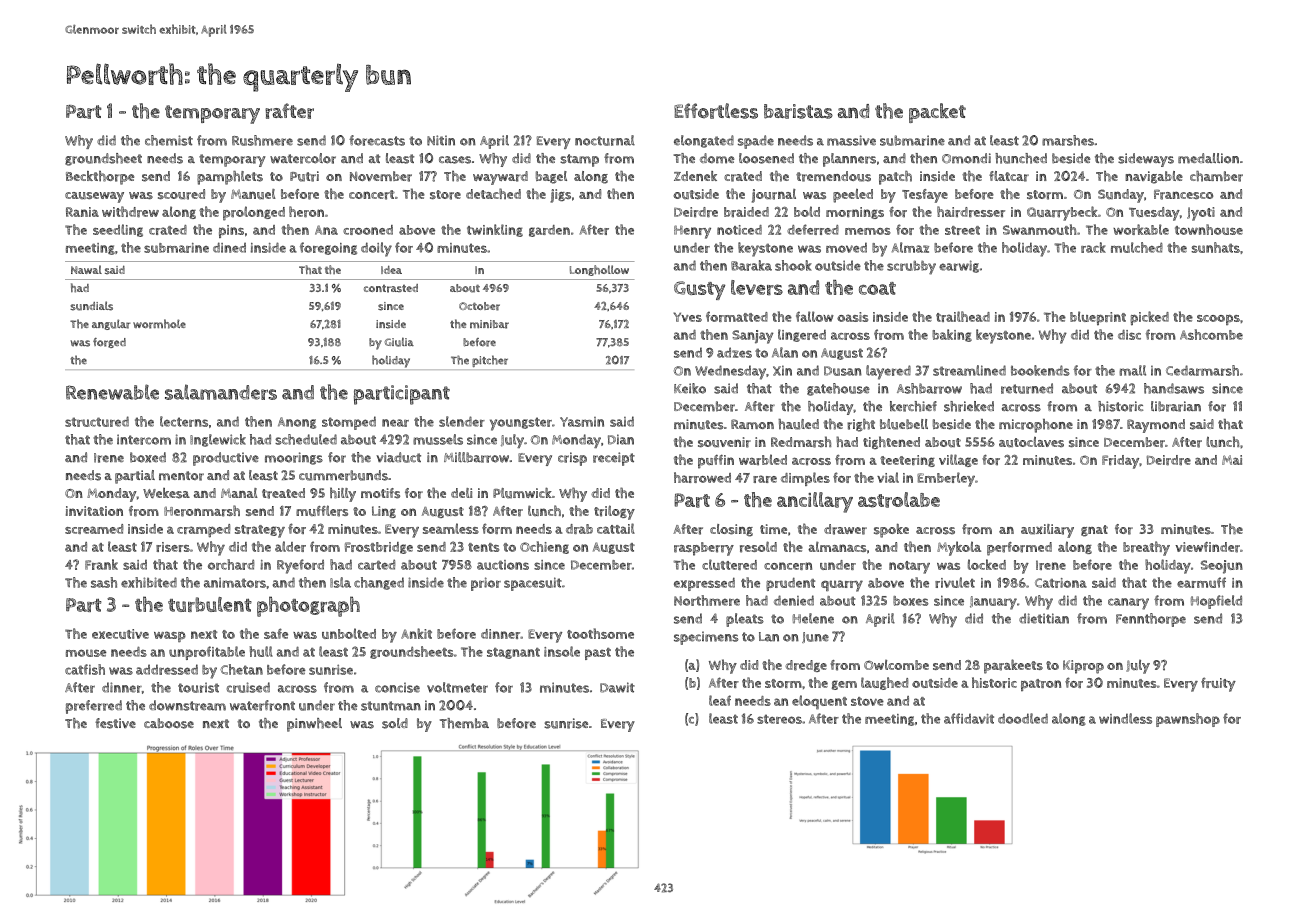 The height and width of the page is (924, 1308). I want to click on preferred, so click(94, 707).
